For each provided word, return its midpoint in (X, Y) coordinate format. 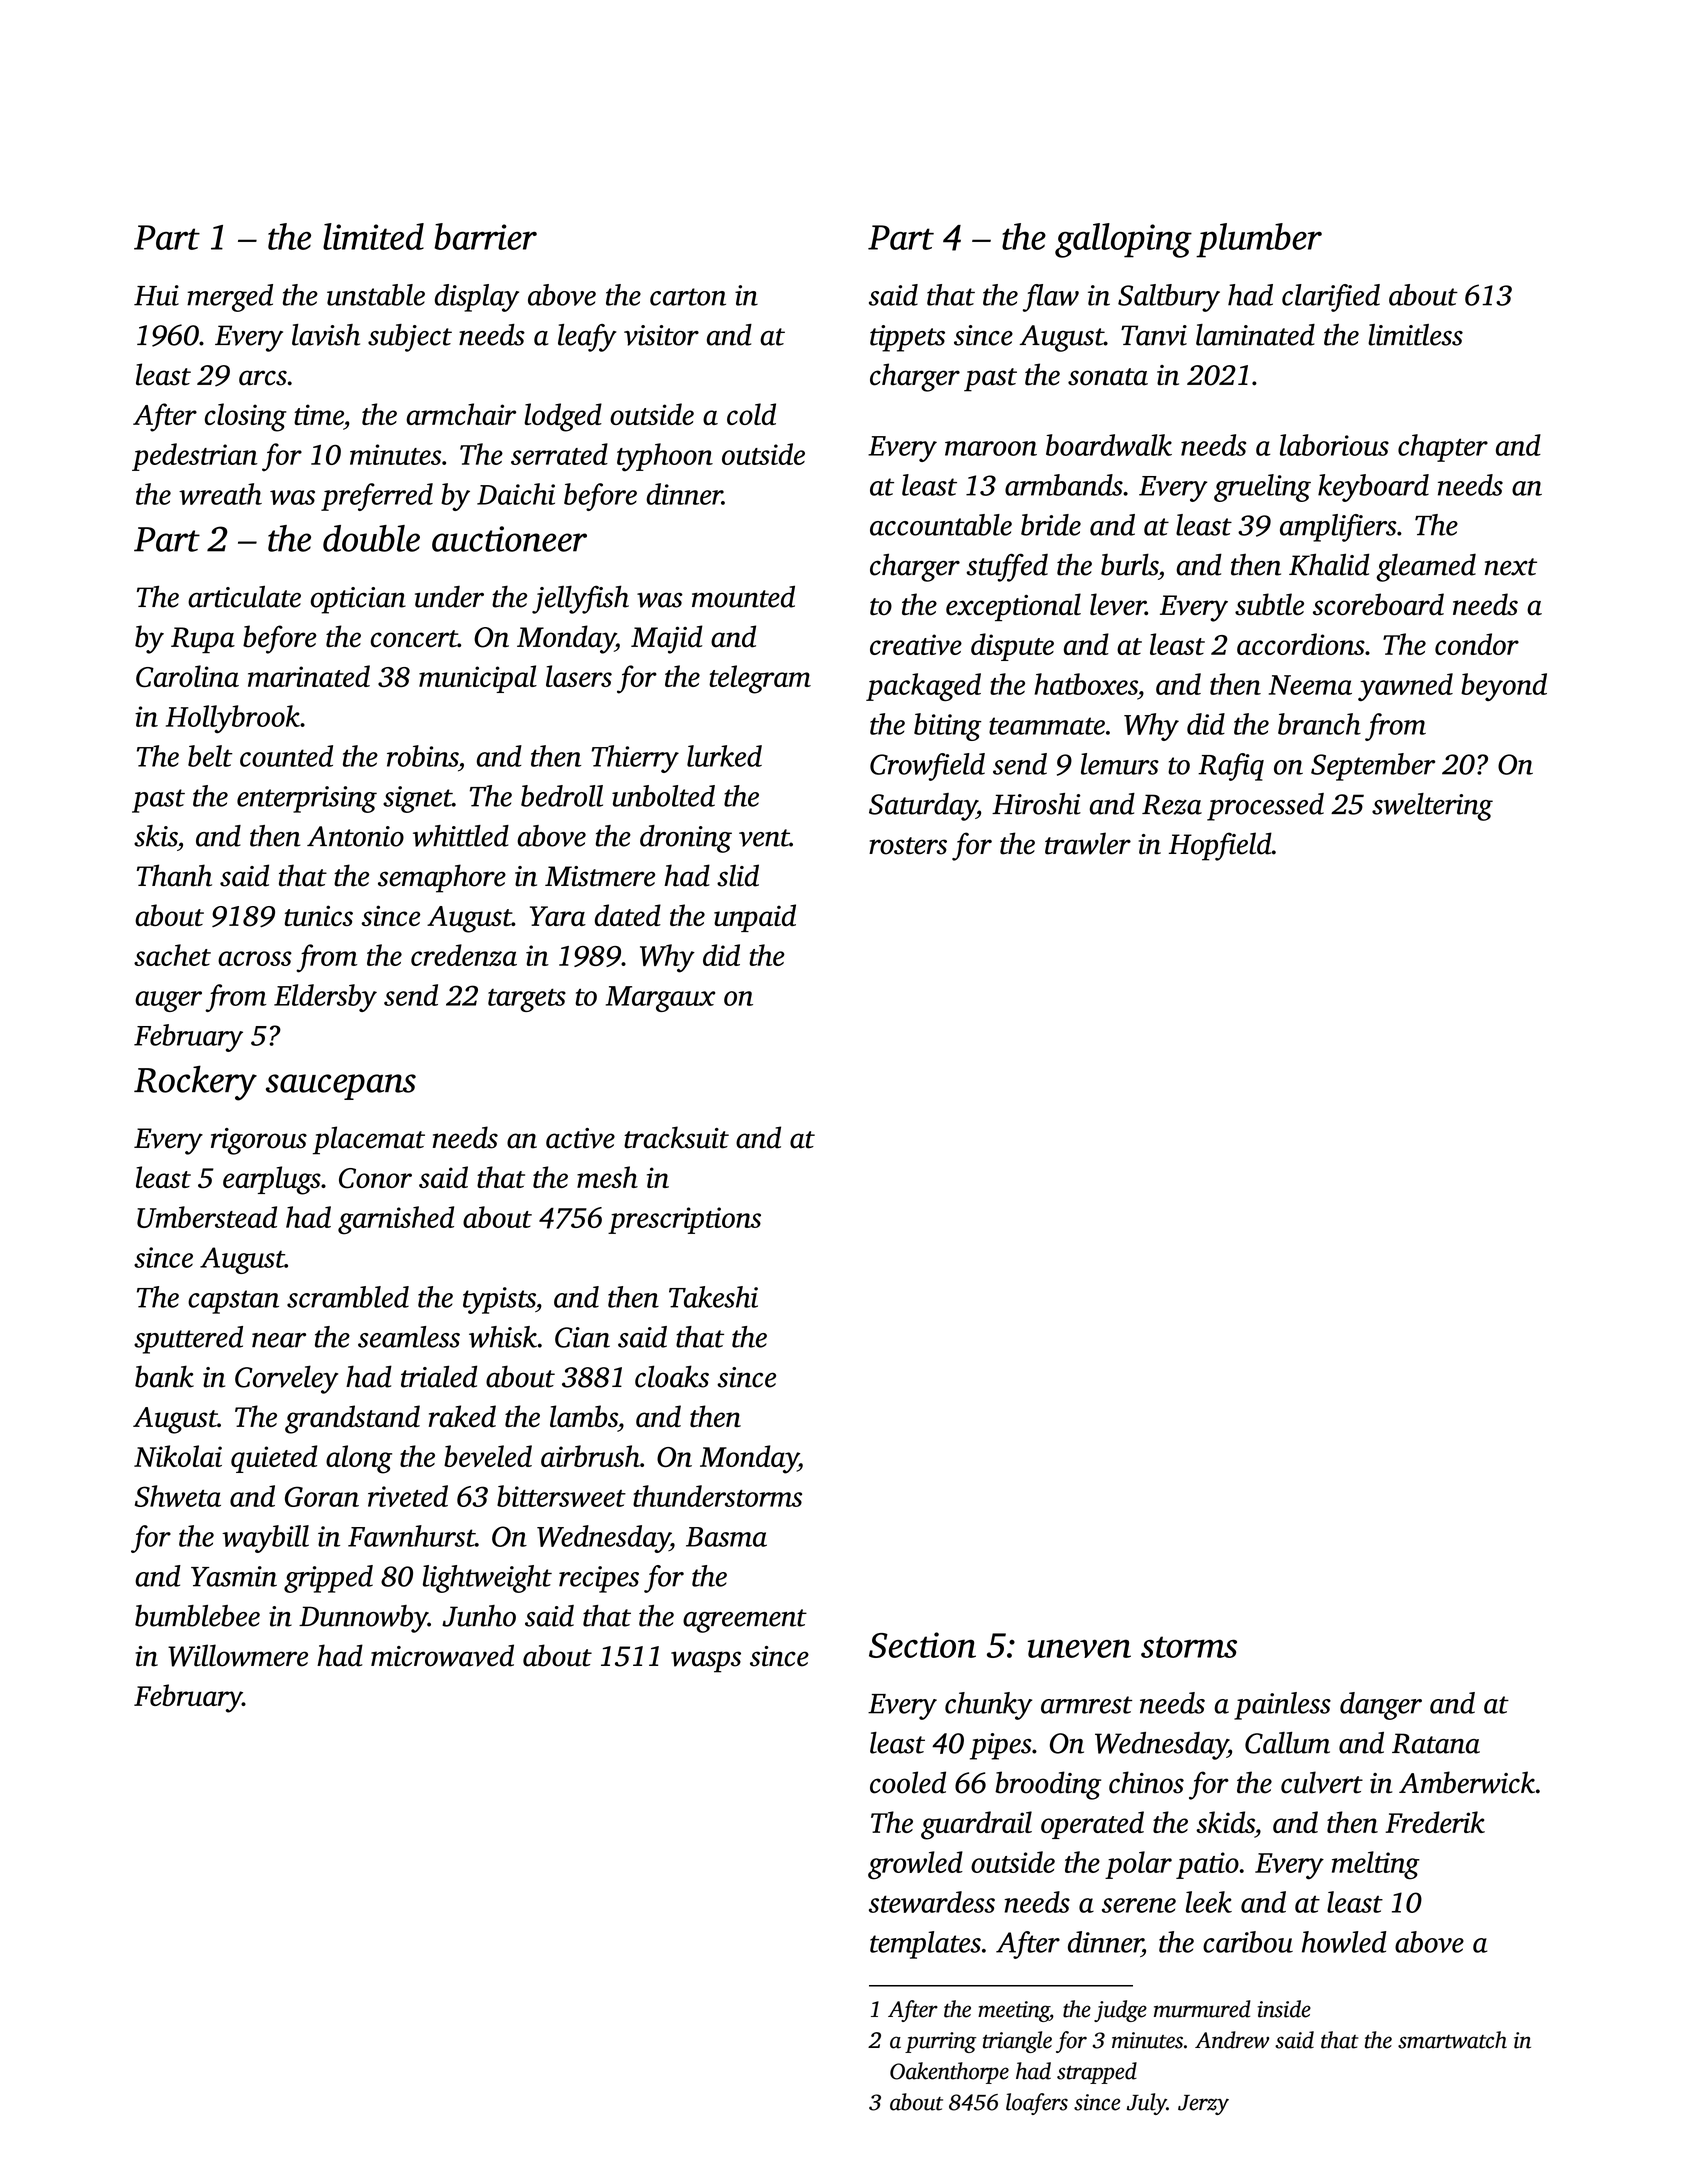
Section (922, 1645)
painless (1282, 1706)
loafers (1037, 2104)
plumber (1259, 240)
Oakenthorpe (949, 2073)
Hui (156, 295)
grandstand (352, 1419)
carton (688, 297)
